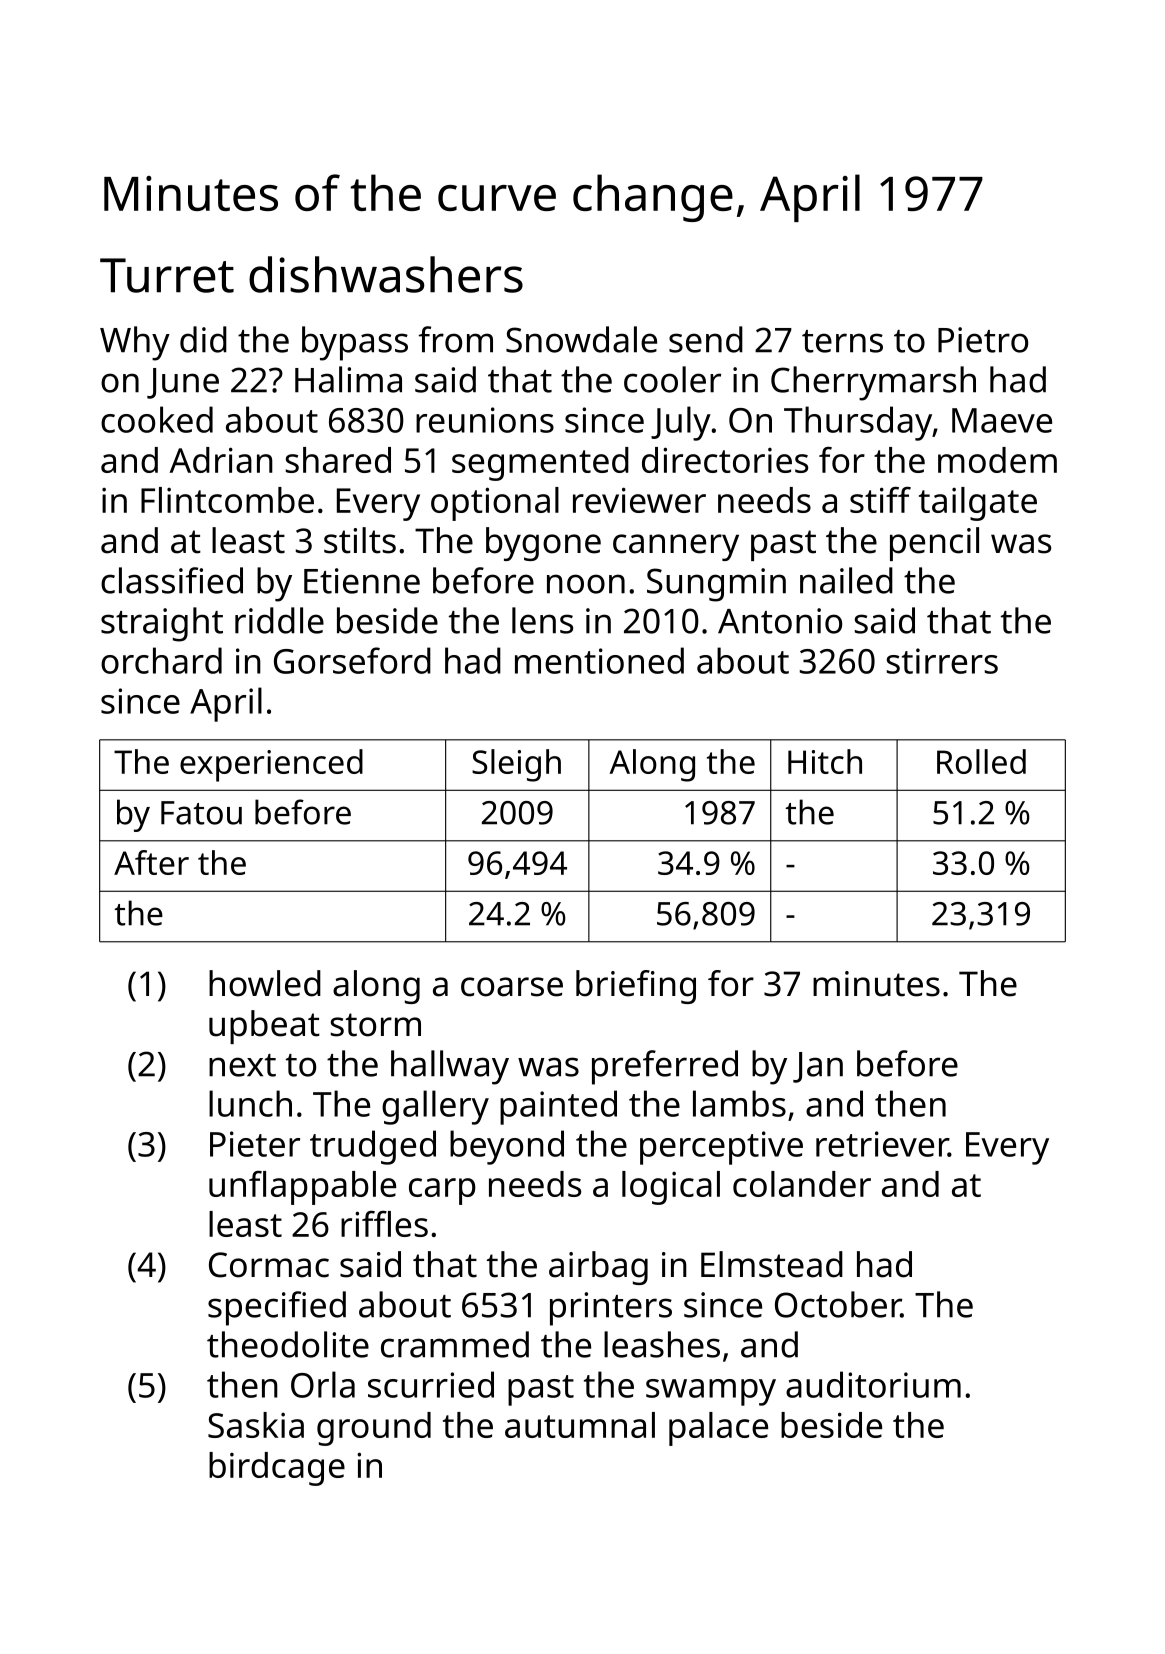  I want to click on Rolled, so click(981, 761).
